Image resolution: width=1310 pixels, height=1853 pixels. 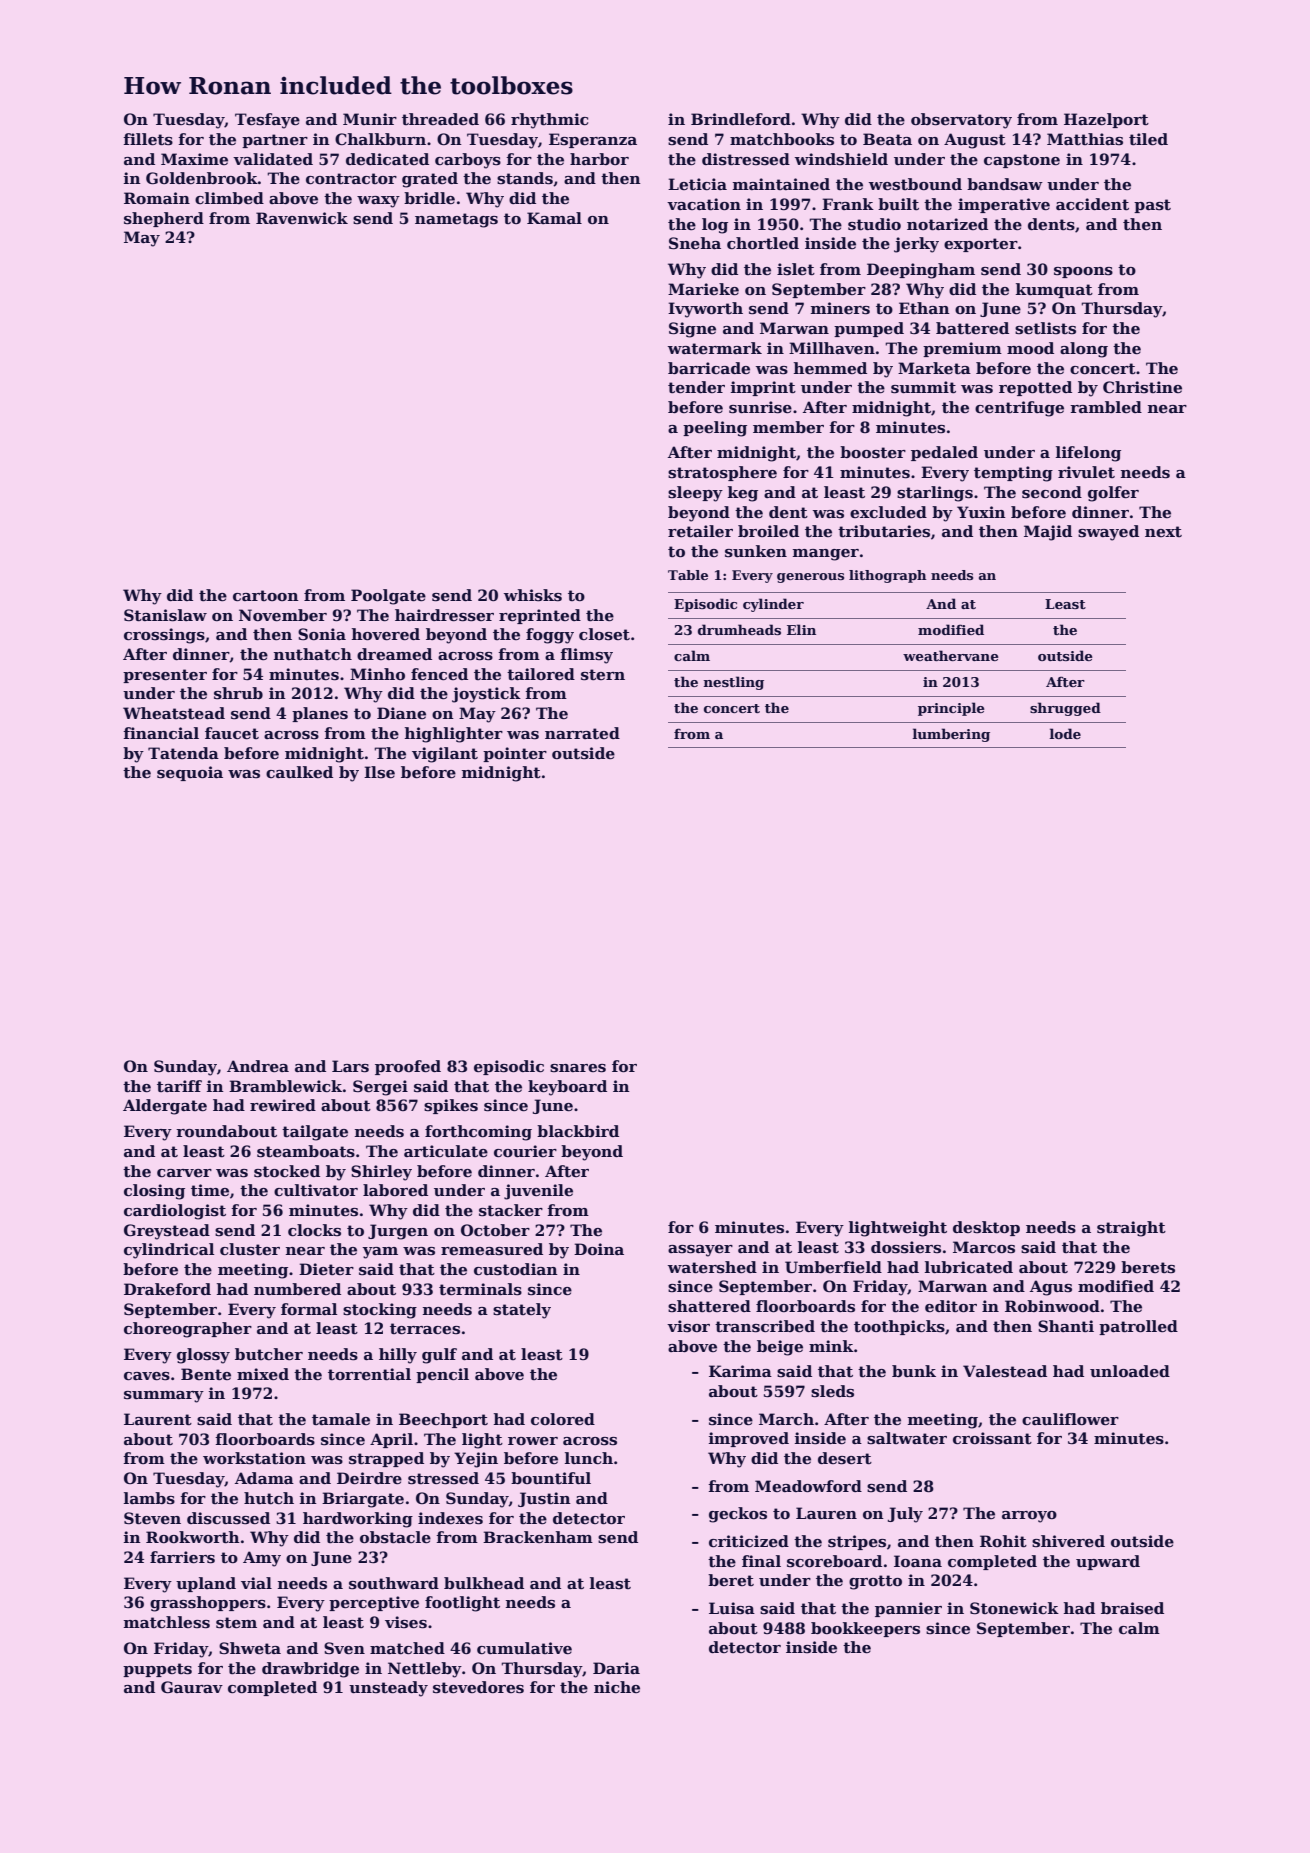 What do you see at coordinates (695, 494) in the screenshot?
I see `sleepy` at bounding box center [695, 494].
